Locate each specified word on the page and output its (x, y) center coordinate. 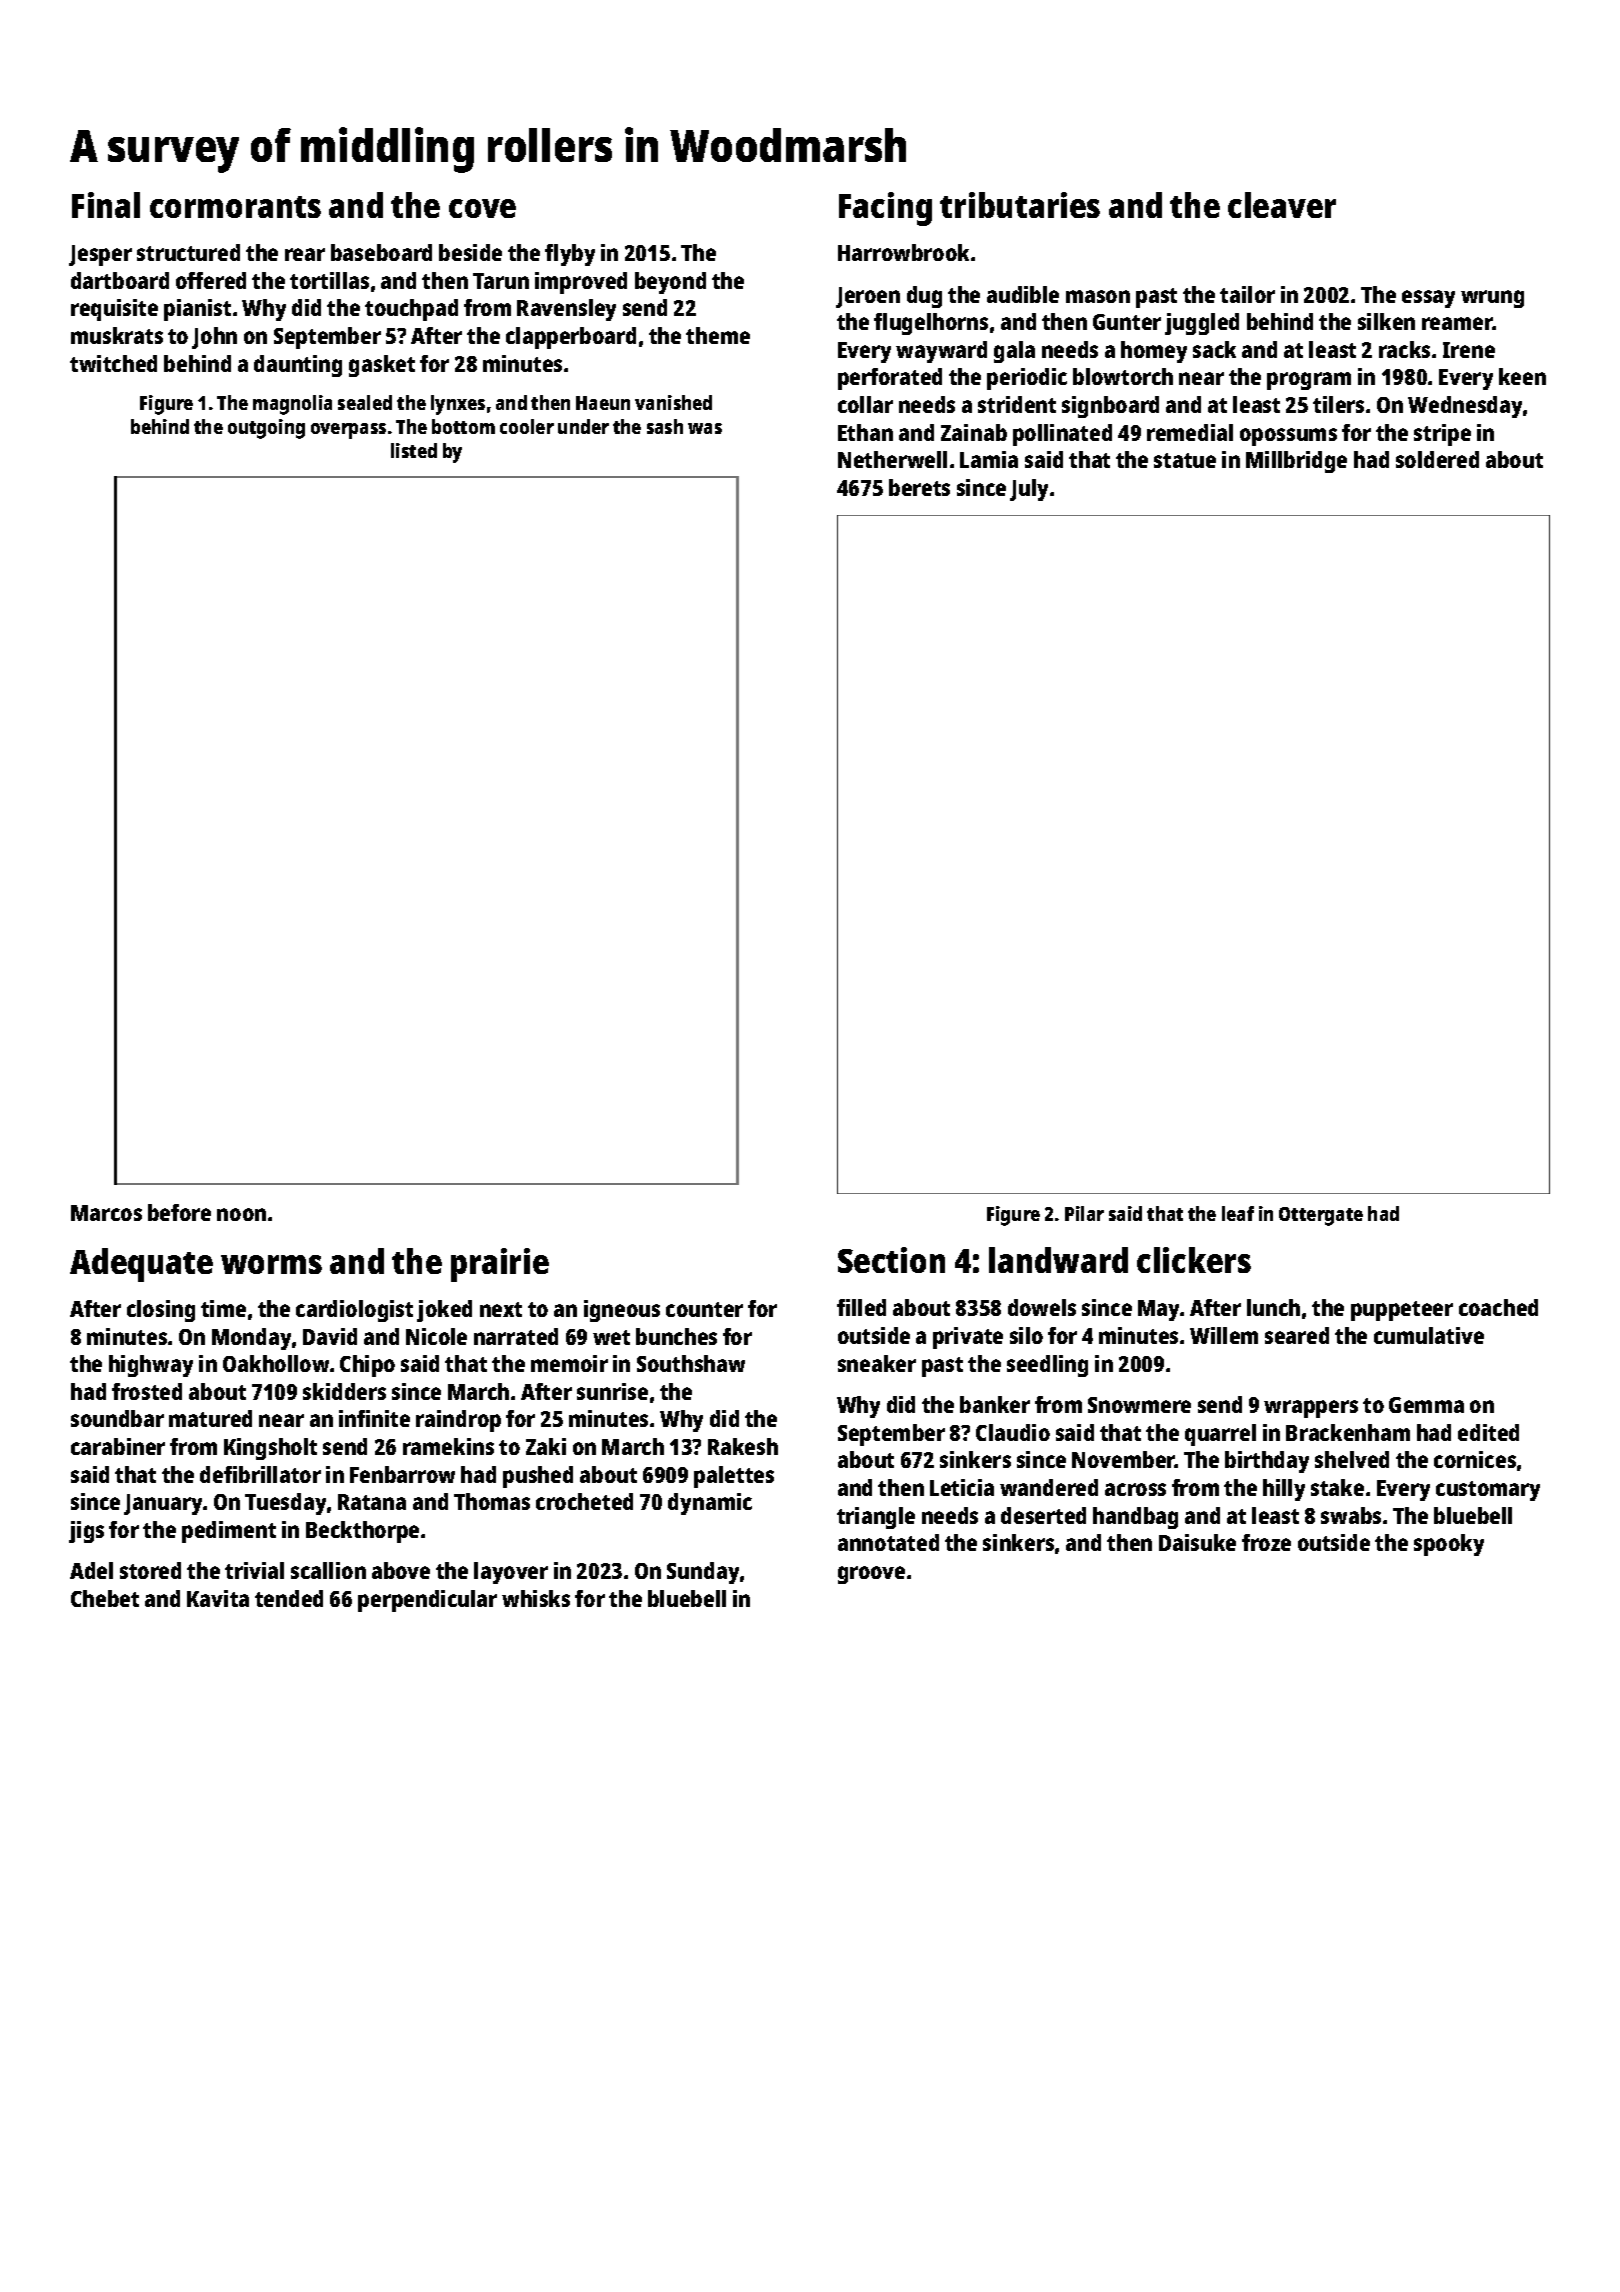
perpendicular (427, 1601)
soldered (1437, 459)
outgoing (266, 429)
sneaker (877, 1363)
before (179, 1212)
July (1029, 490)
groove (871, 1575)
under (583, 426)
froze (1266, 1542)
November (1123, 1459)
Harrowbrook (903, 252)
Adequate (141, 1265)
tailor (1247, 294)
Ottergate (1321, 1216)
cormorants (235, 207)
